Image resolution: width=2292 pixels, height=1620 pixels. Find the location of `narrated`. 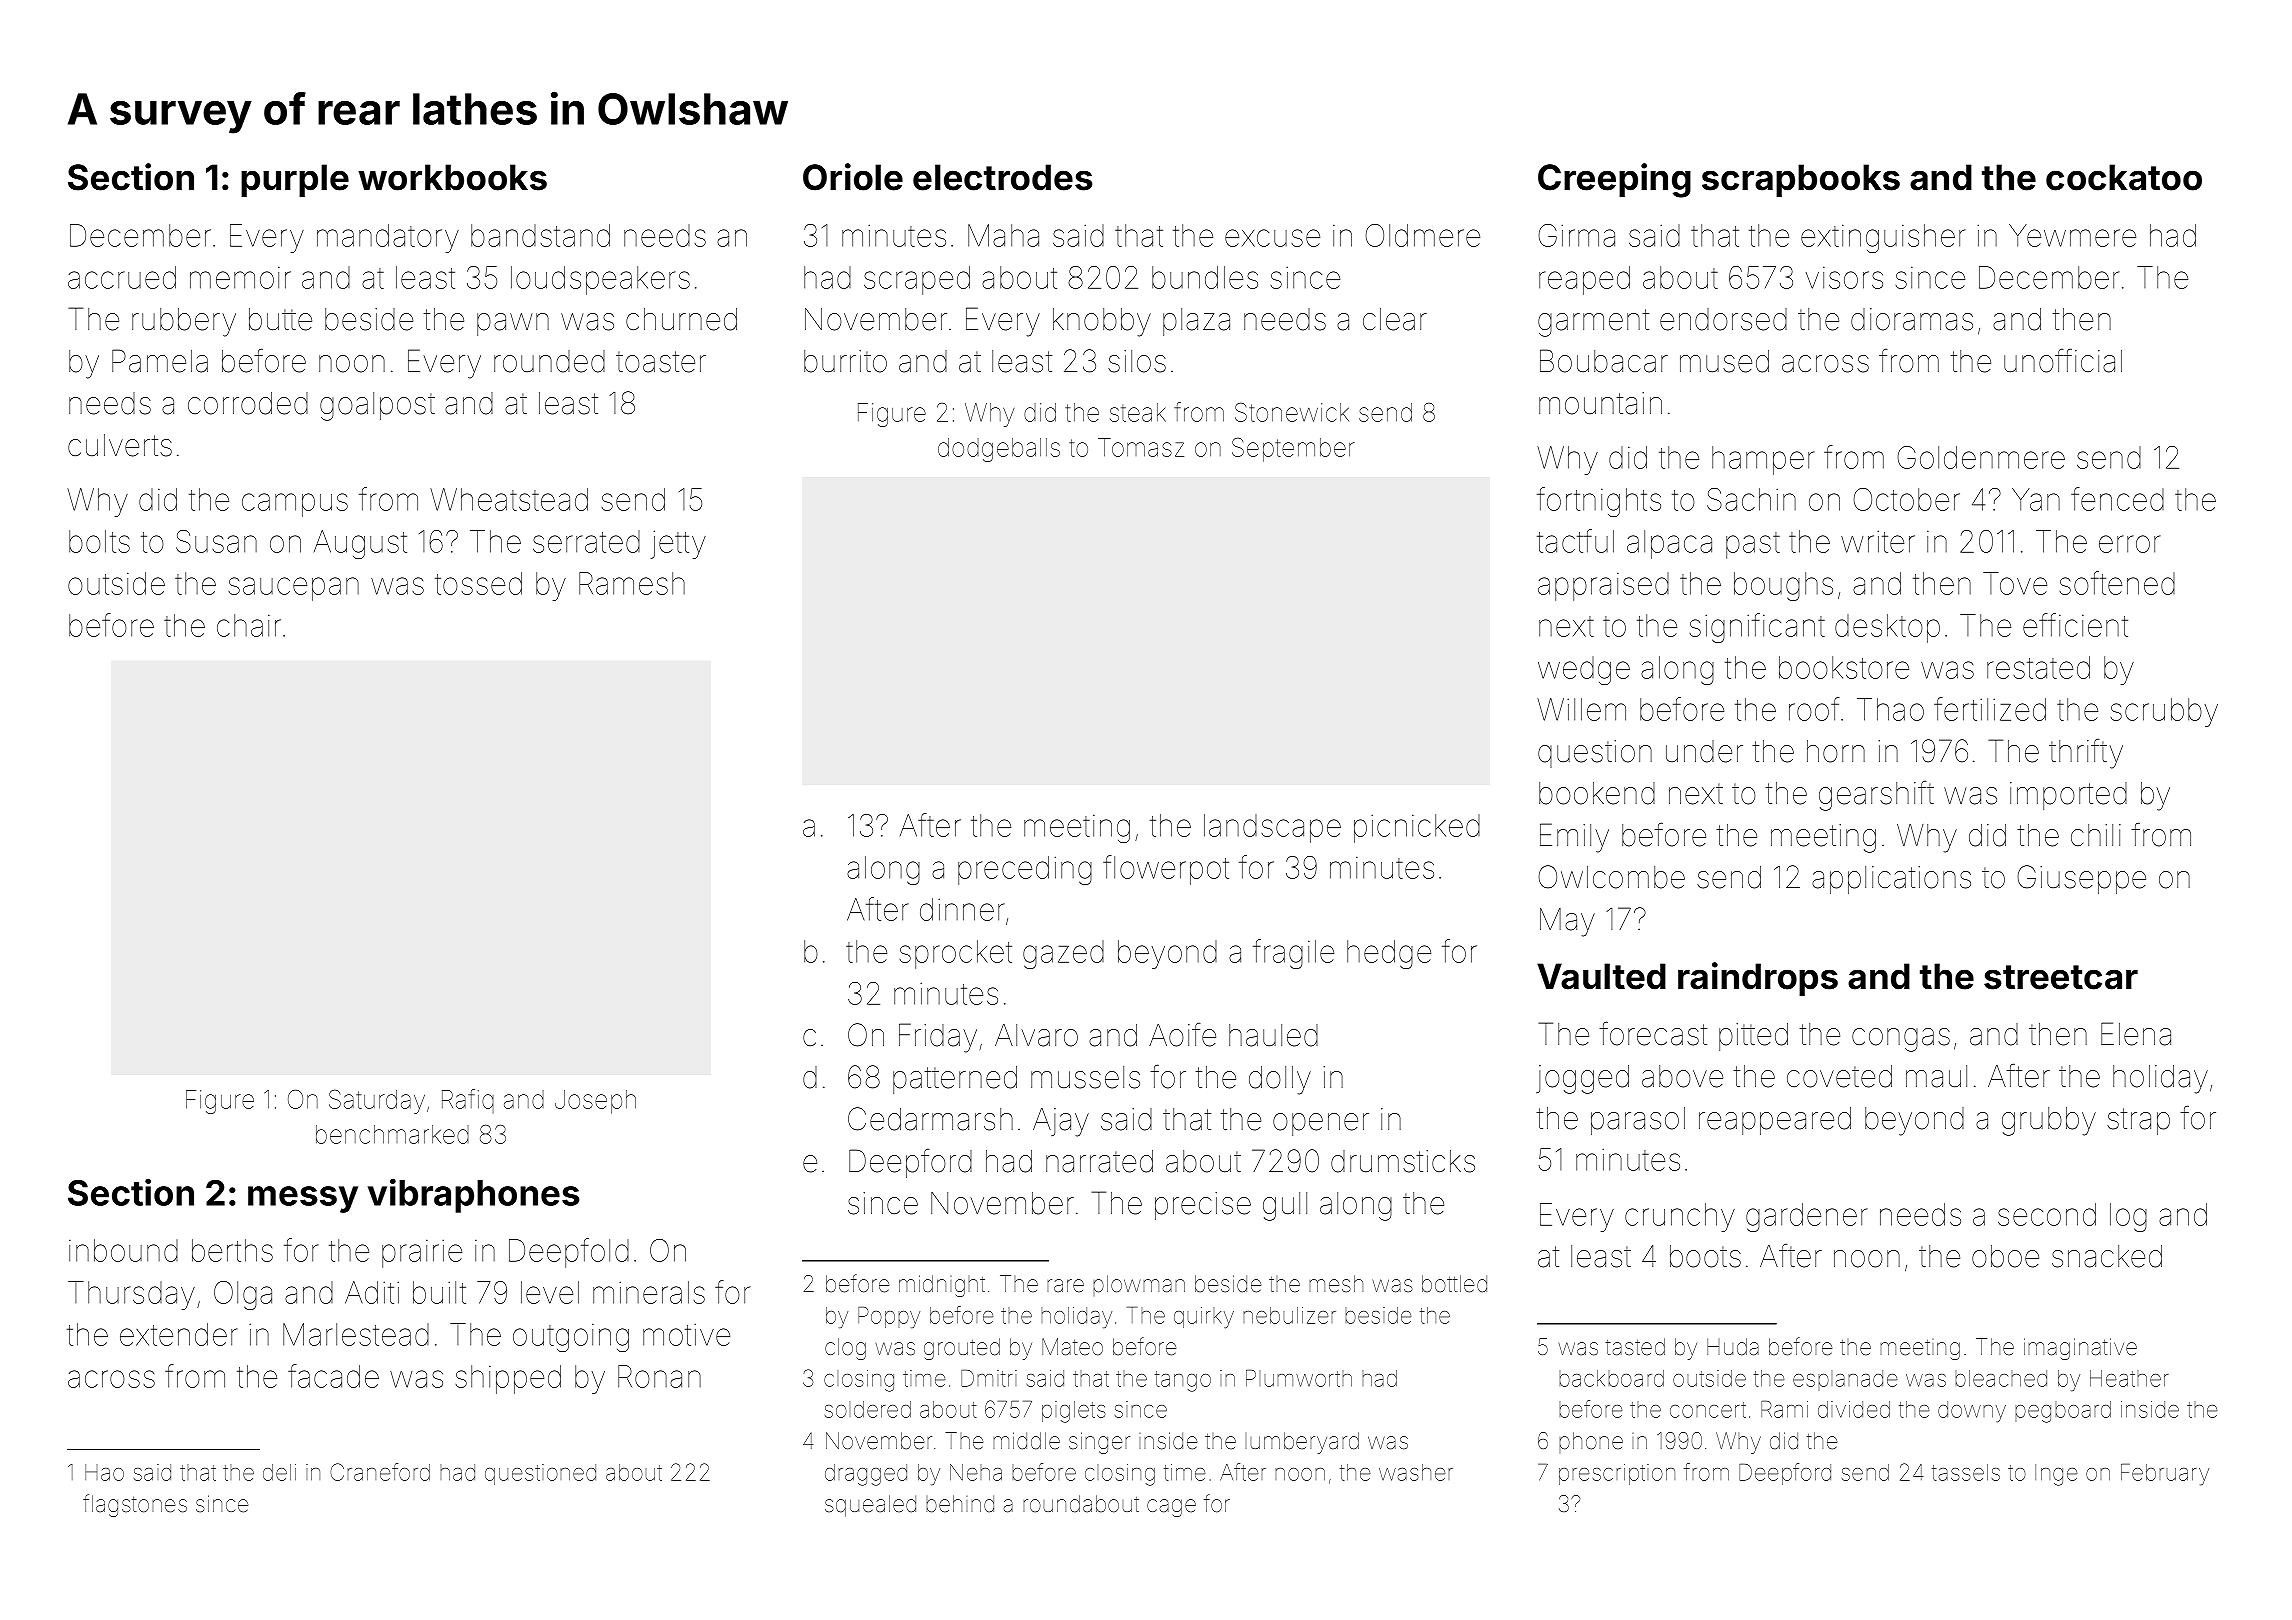

narrated is located at coordinates (1099, 1161).
